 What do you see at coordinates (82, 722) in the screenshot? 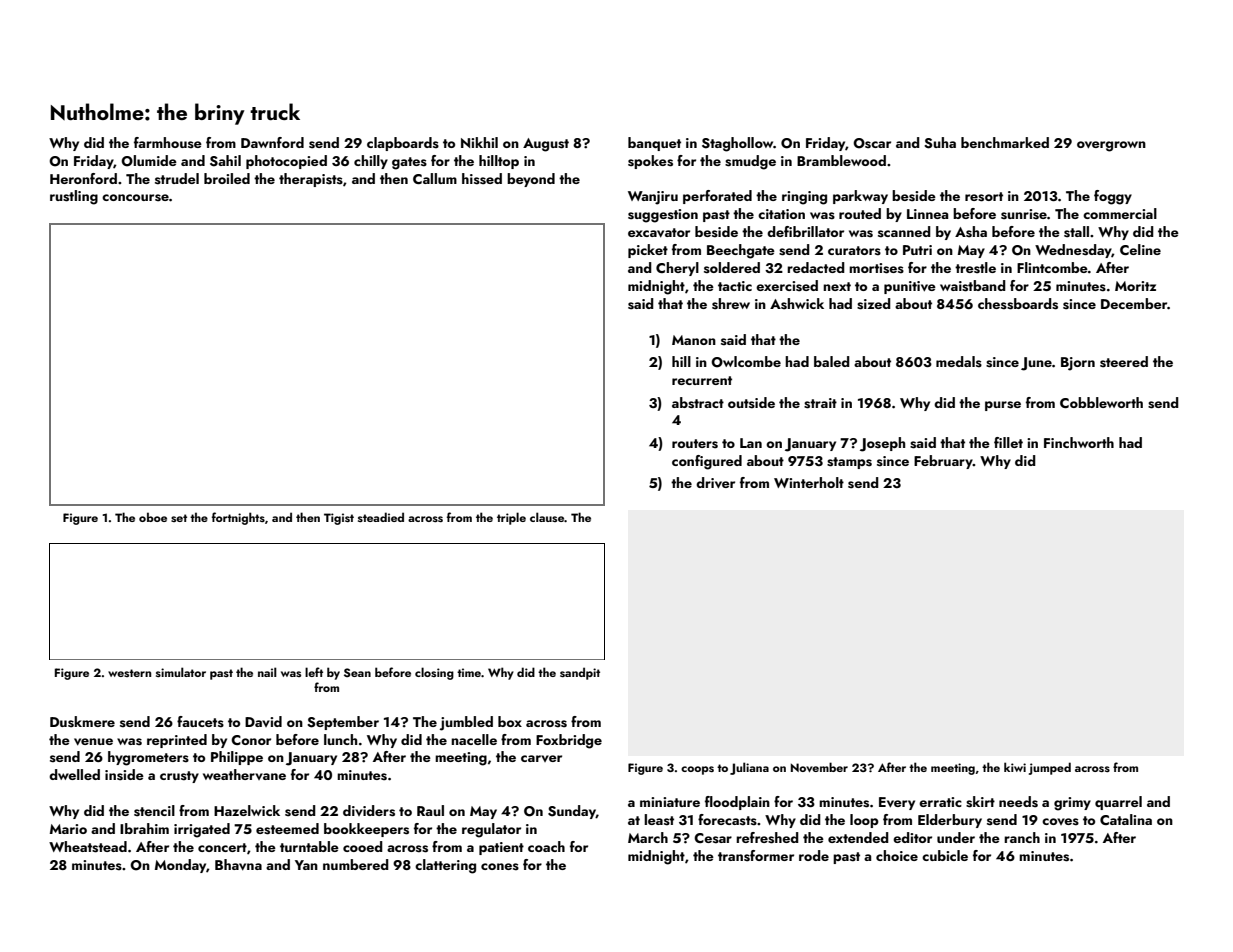
I see `Duskmere` at bounding box center [82, 722].
